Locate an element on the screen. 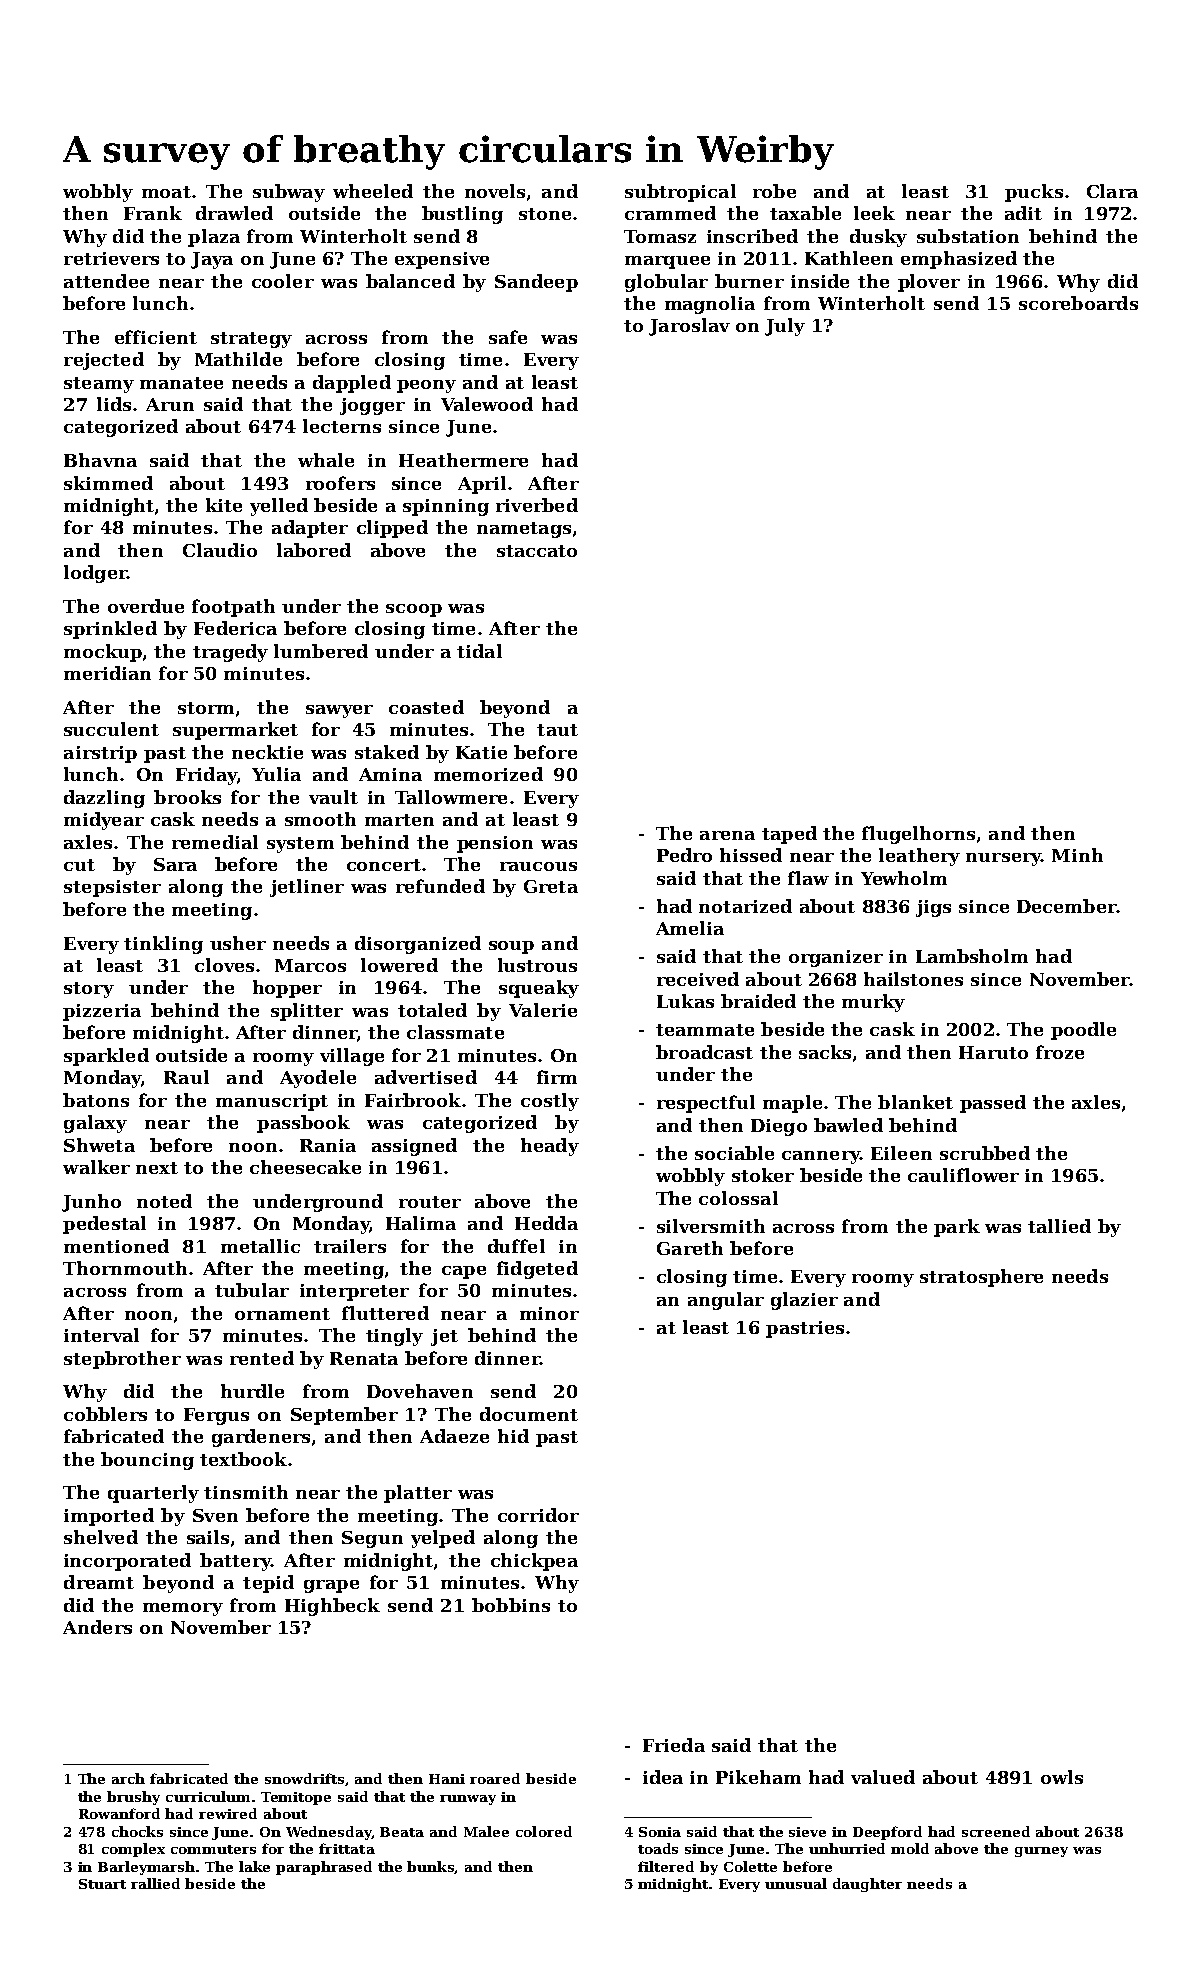 The width and height of the screenshot is (1202, 1979). Frank is located at coordinates (153, 213).
